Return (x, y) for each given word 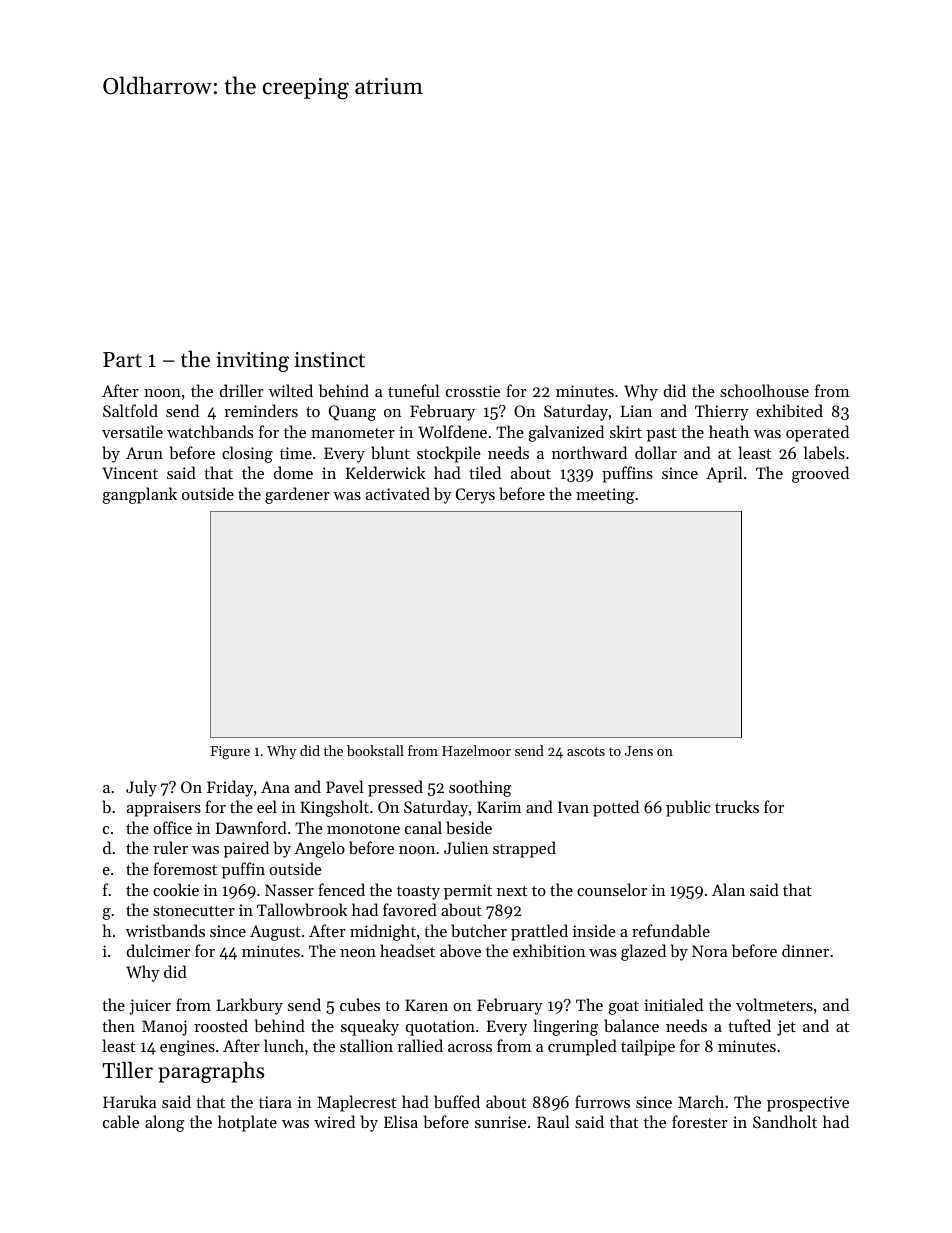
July (141, 788)
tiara (275, 1102)
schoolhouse (764, 390)
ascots (586, 751)
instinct (329, 360)
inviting (252, 362)
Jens (639, 751)
